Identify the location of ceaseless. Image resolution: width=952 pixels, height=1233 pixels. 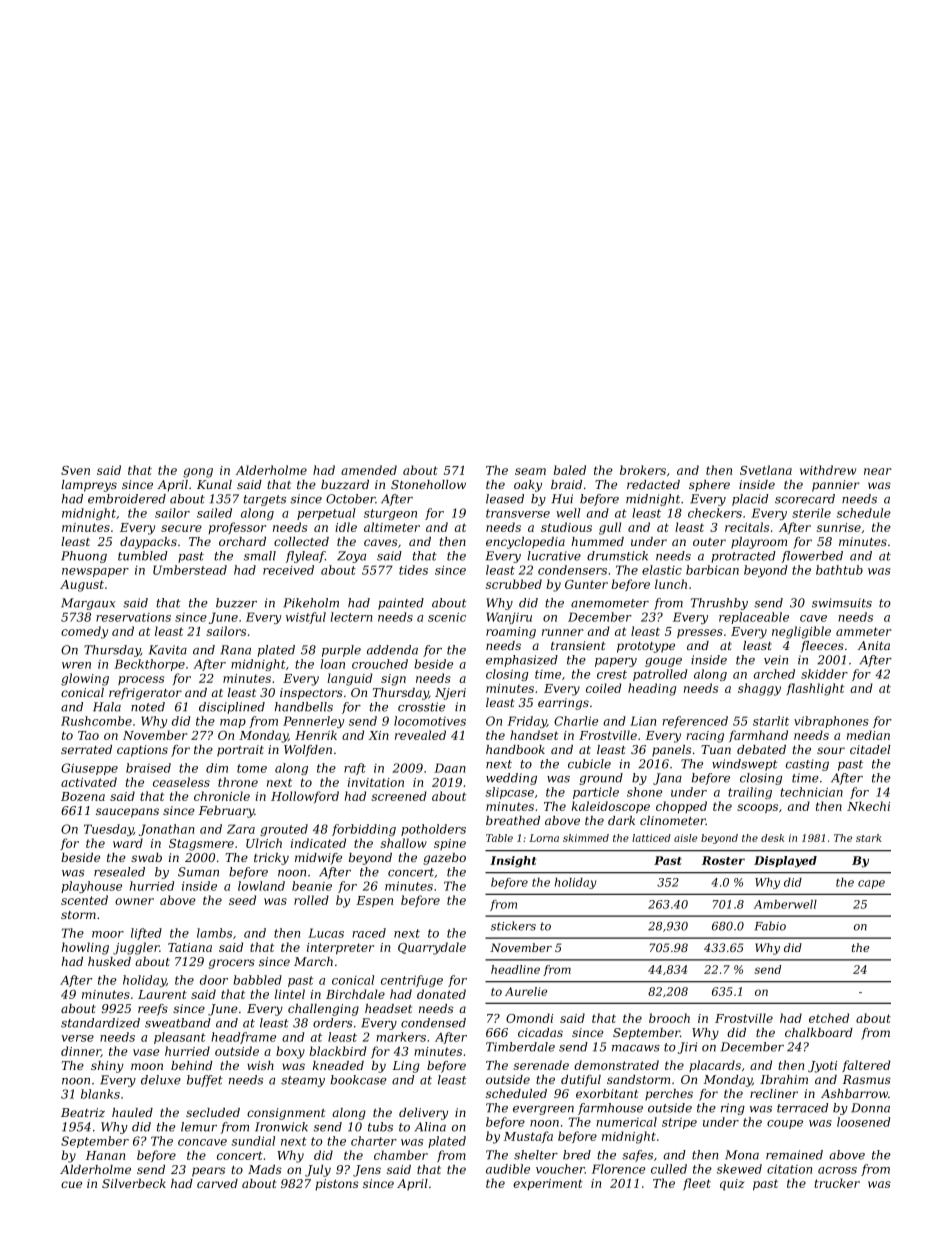
(181, 782).
